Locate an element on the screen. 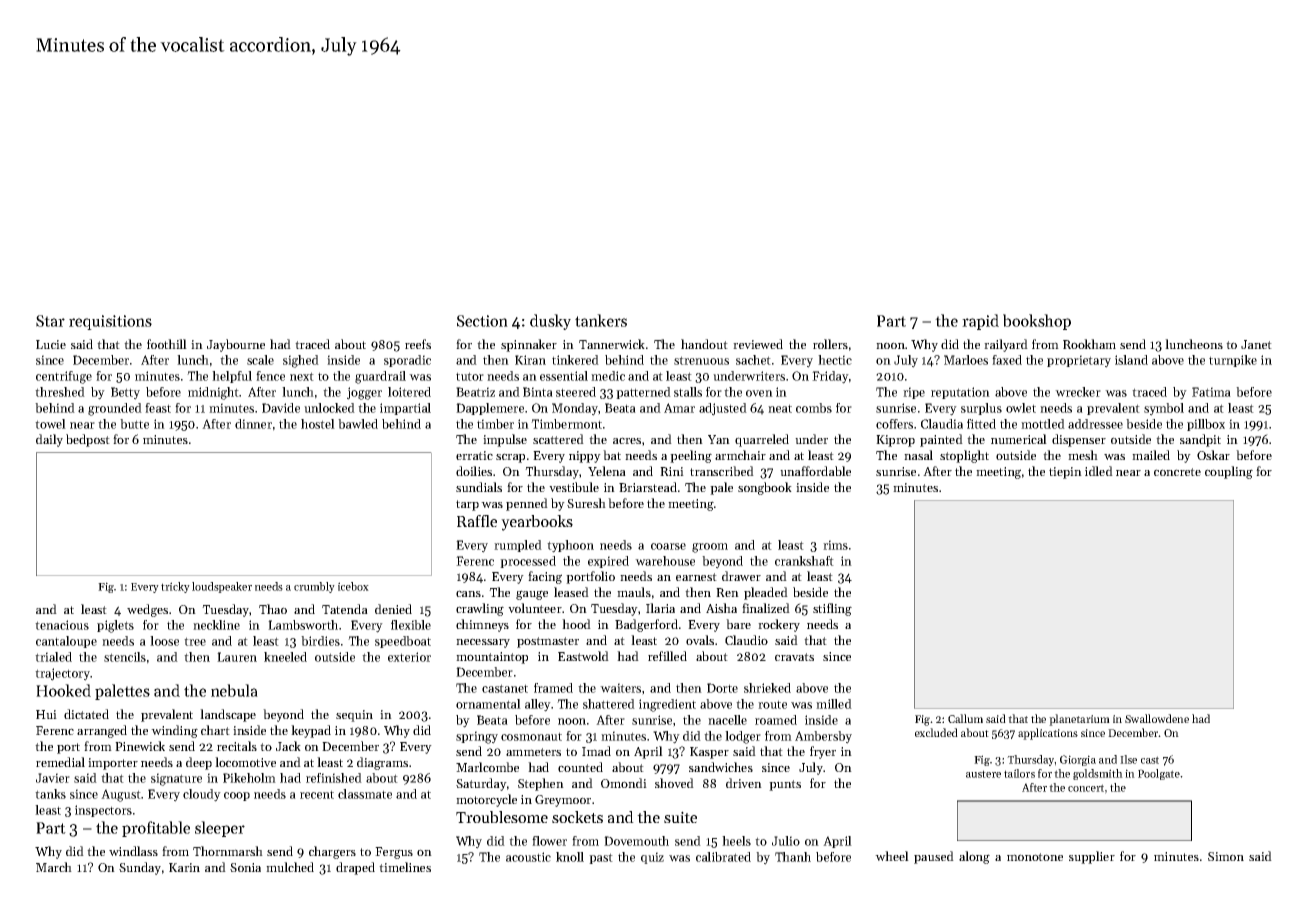 The width and height of the screenshot is (1308, 924). tankers is located at coordinates (601, 320).
